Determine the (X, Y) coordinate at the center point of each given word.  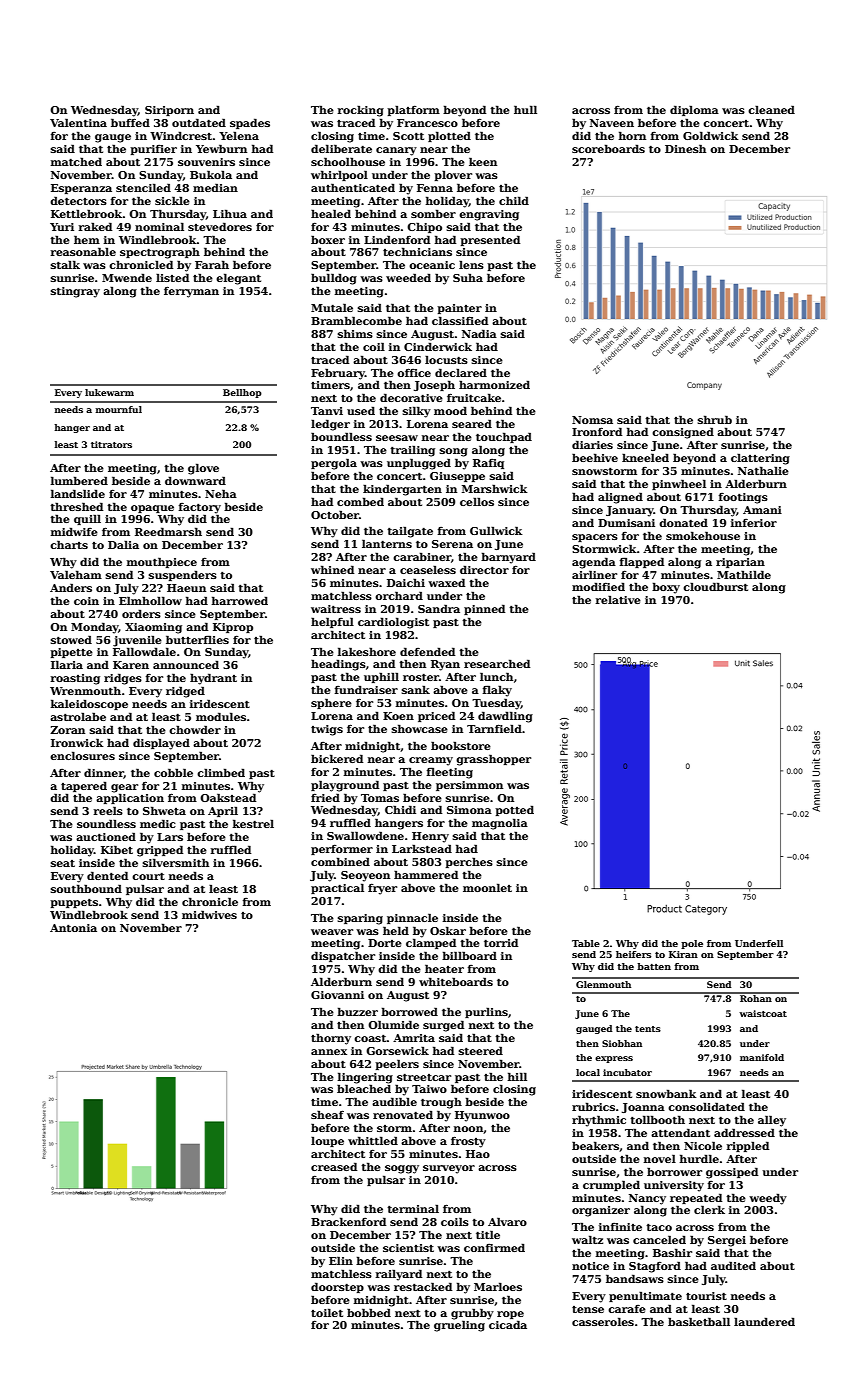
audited (733, 1265)
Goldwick (710, 135)
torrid (501, 942)
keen (483, 161)
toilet (327, 1312)
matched (76, 161)
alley (772, 1121)
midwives (209, 914)
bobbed (369, 1312)
